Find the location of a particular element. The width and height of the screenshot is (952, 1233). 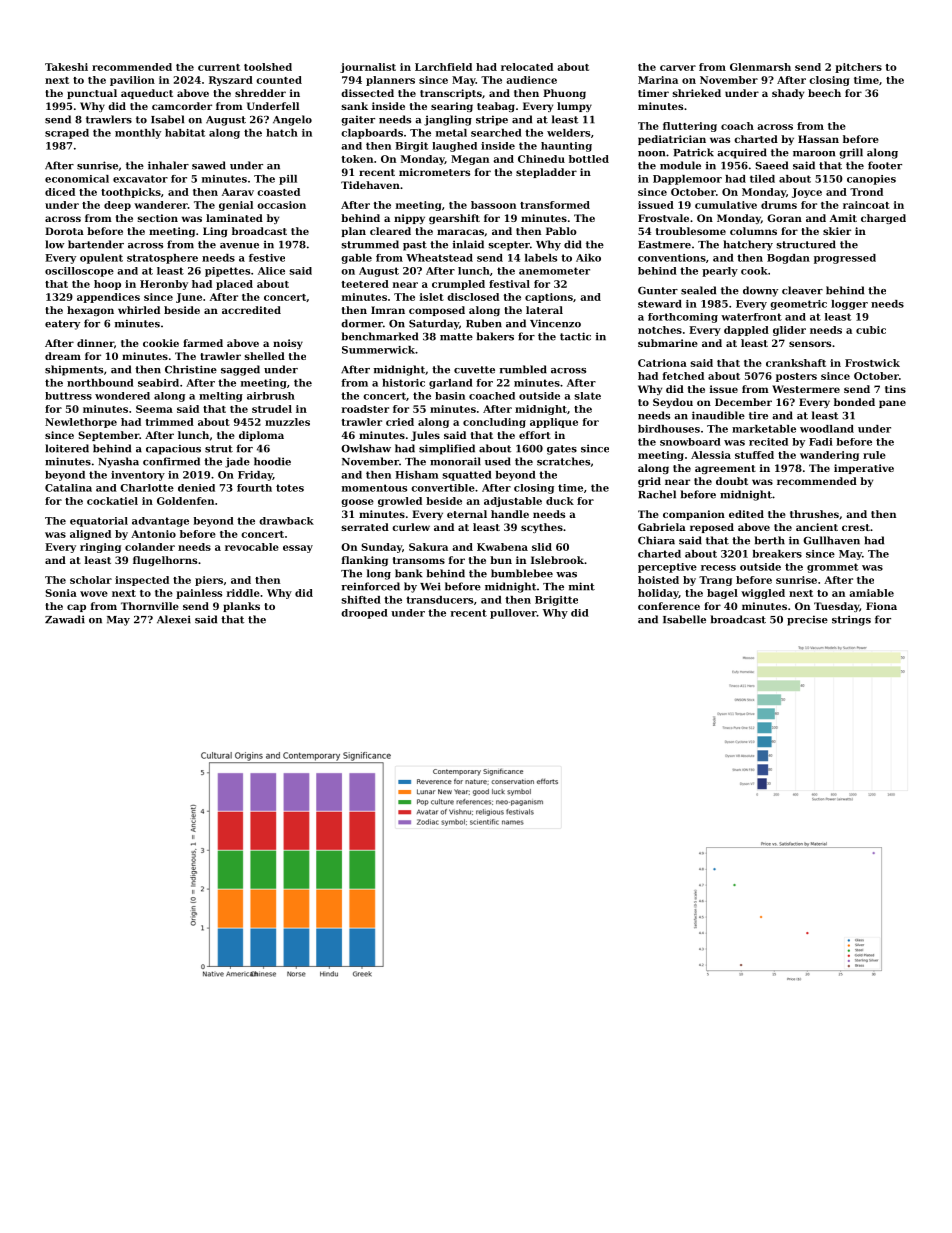

charged is located at coordinates (883, 219).
